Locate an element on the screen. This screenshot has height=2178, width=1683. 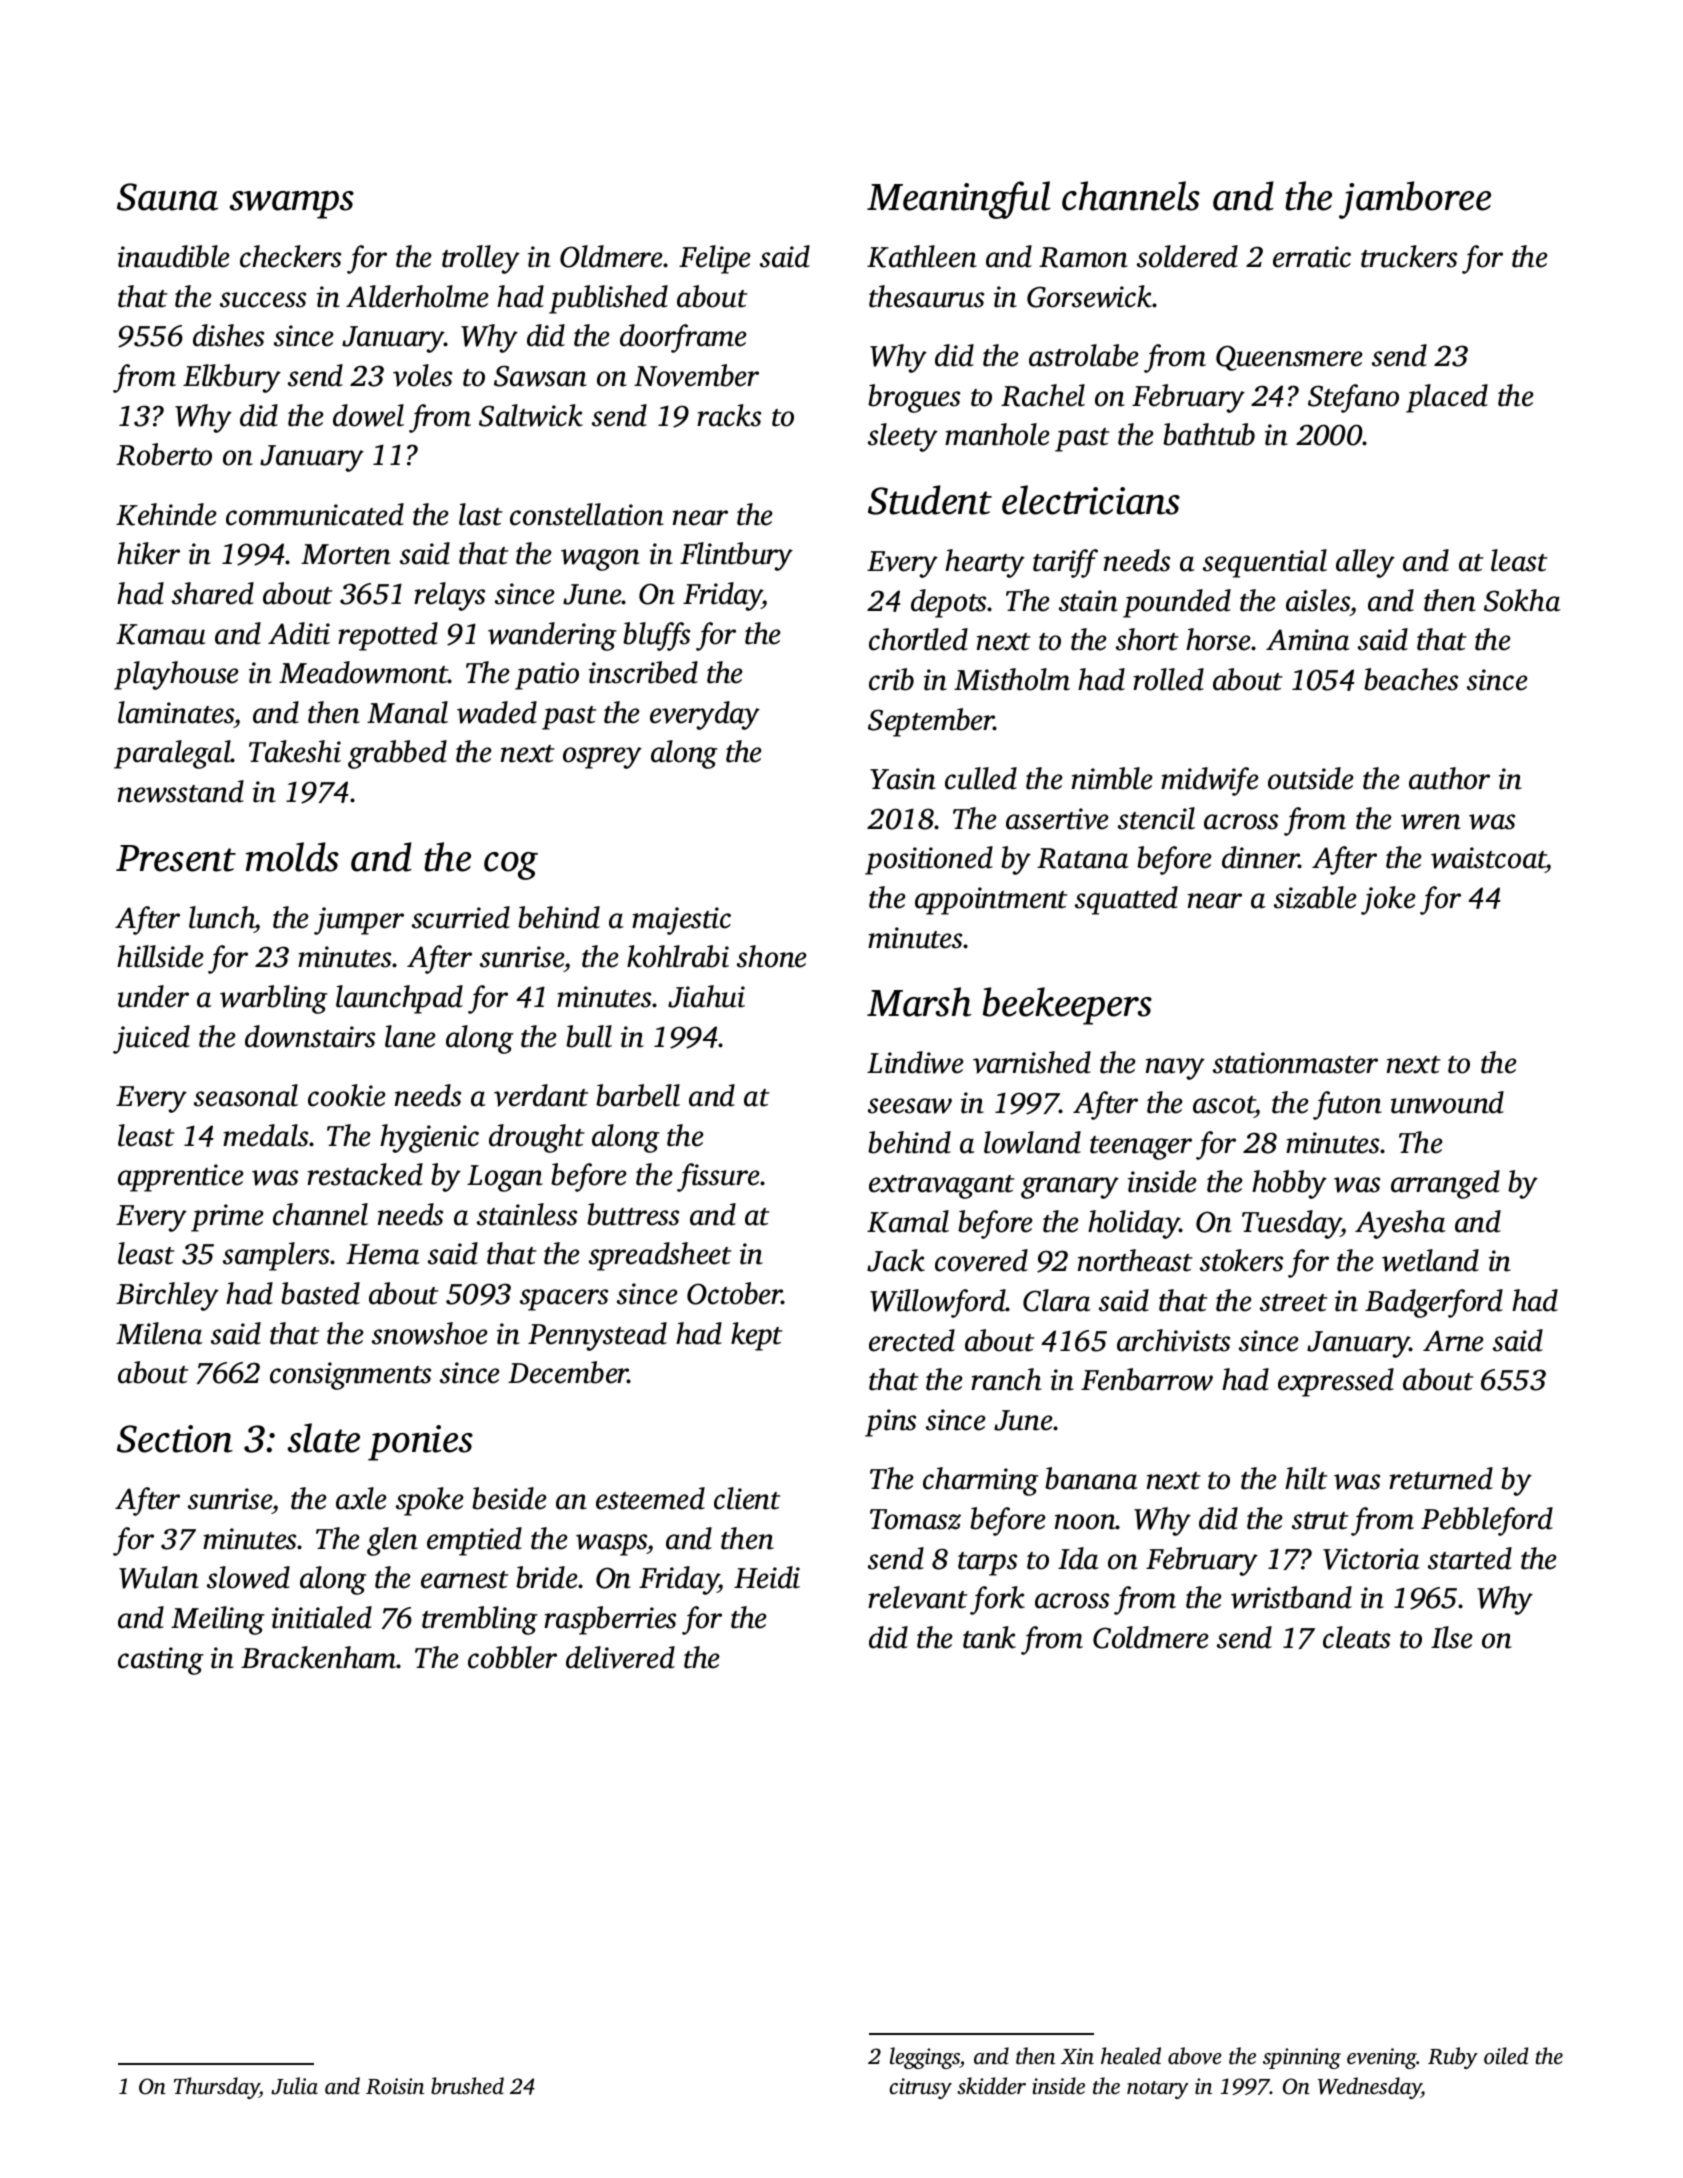
ponies is located at coordinates (420, 1443).
